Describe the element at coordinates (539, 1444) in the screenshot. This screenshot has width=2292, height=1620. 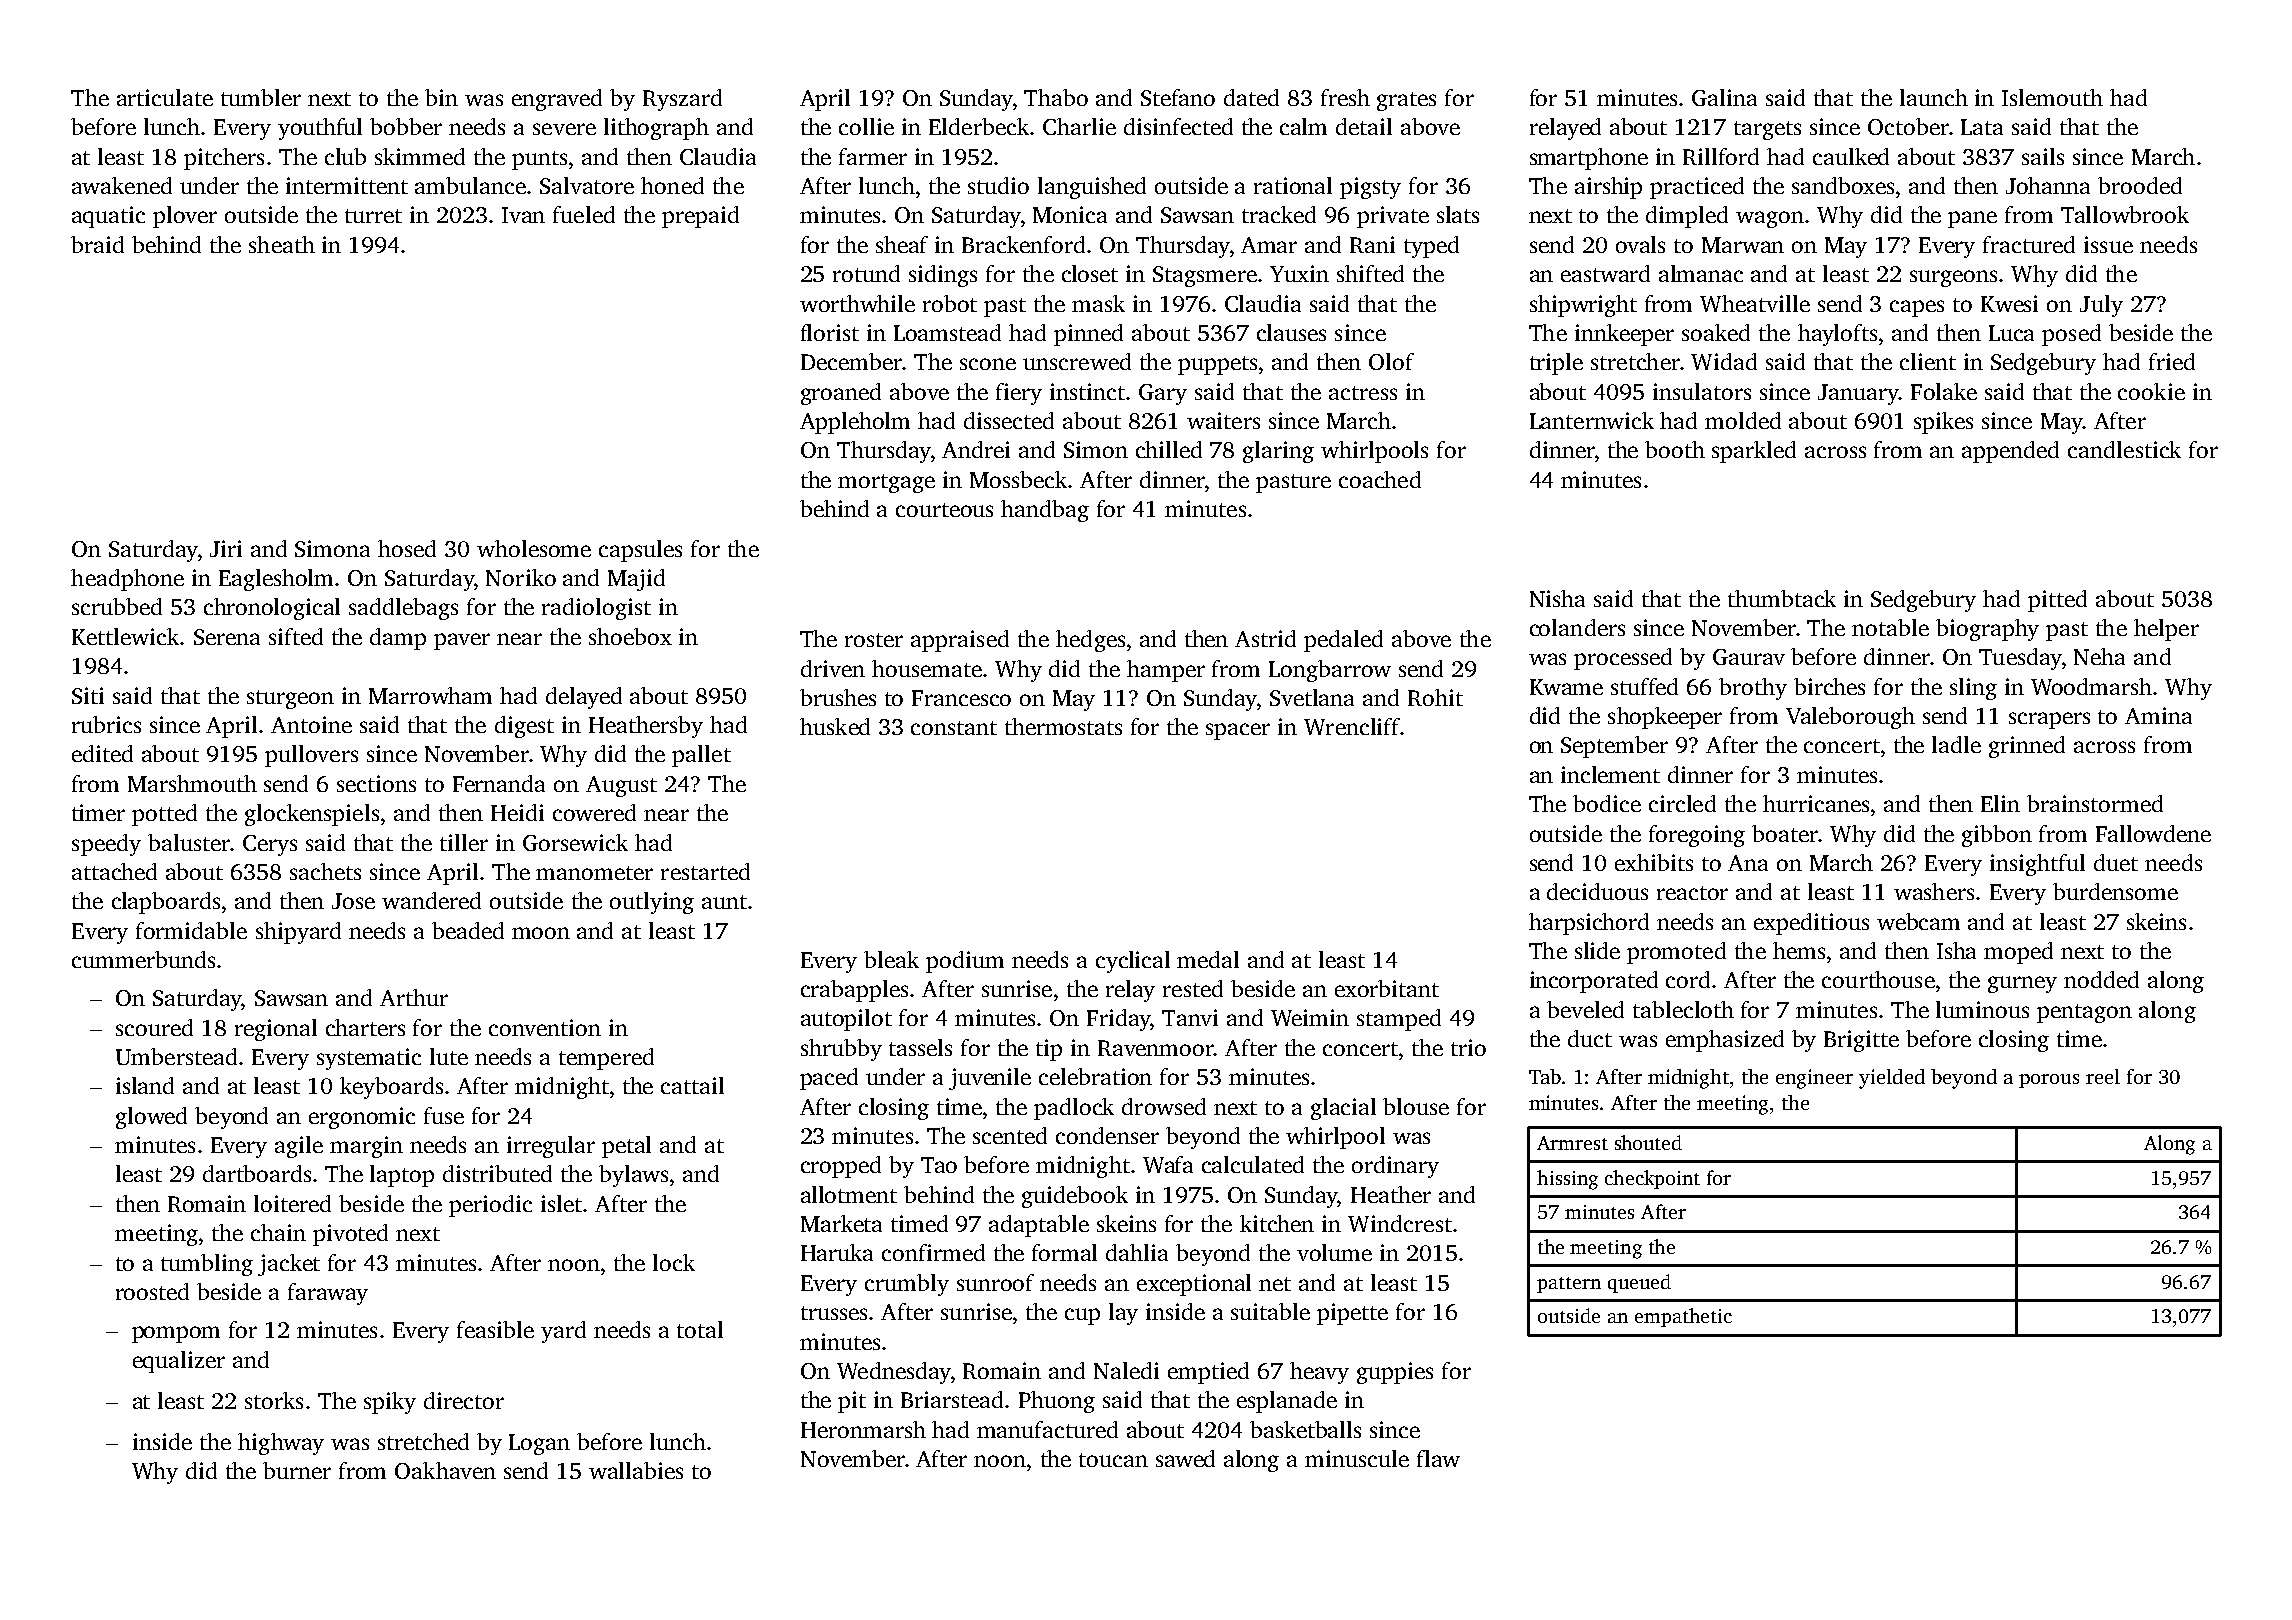
I see `Logan` at that location.
